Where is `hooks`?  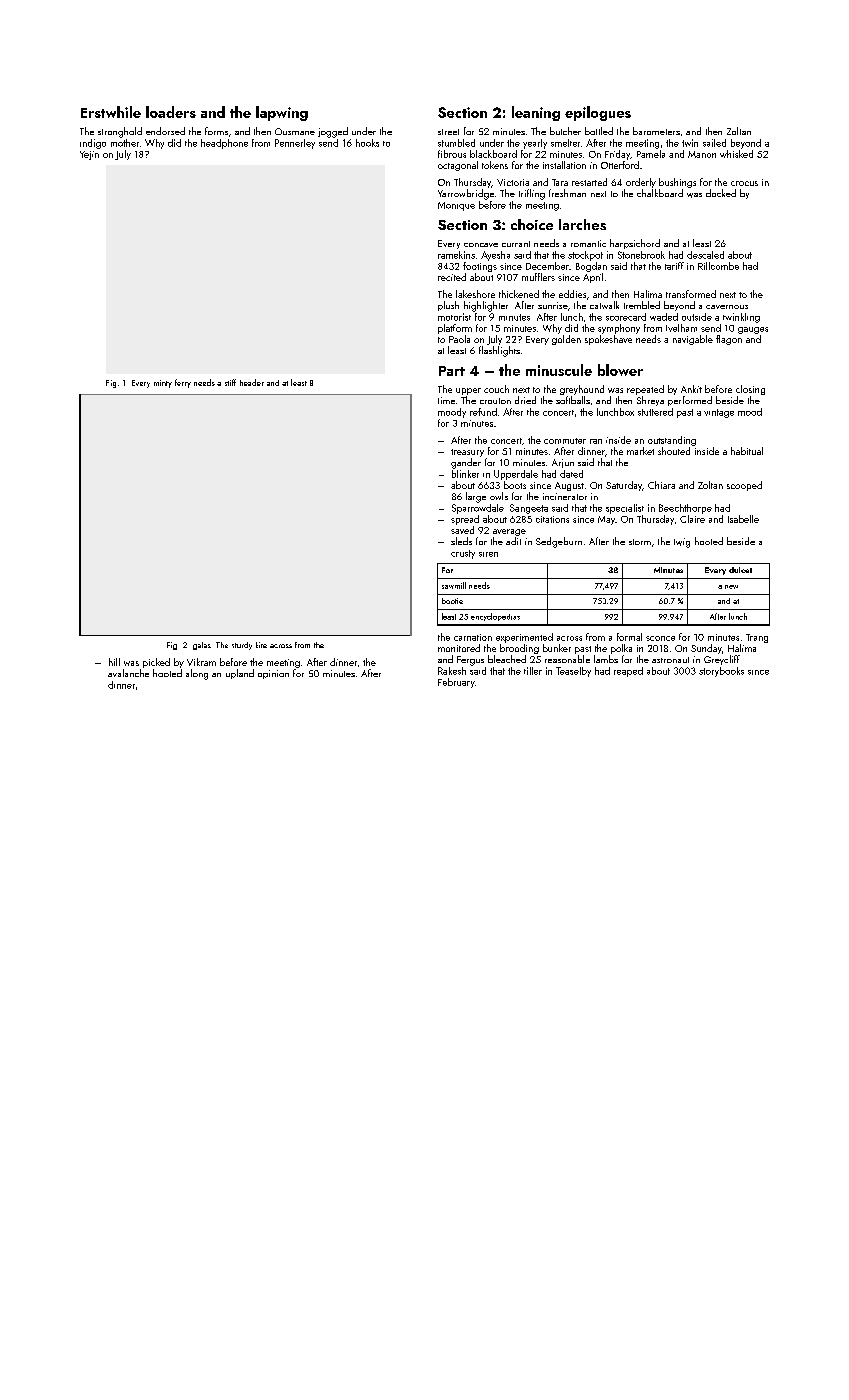 hooks is located at coordinates (367, 143).
